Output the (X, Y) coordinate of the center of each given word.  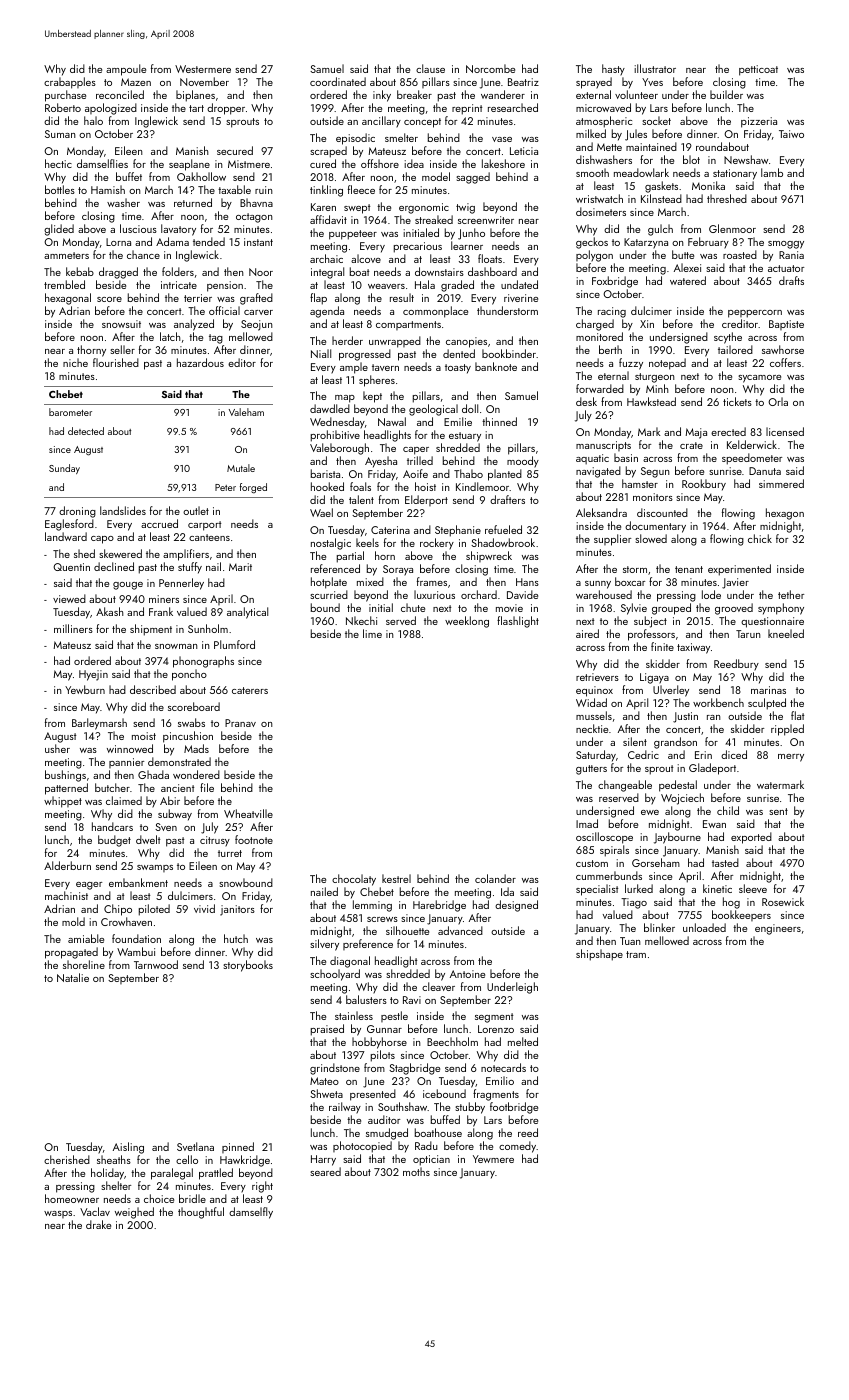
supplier (612, 540)
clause (430, 68)
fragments (496, 1095)
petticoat (758, 70)
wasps (58, 1214)
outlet (196, 510)
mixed (370, 581)
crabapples (70, 83)
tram (636, 954)
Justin (685, 717)
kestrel (396, 878)
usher (57, 748)
